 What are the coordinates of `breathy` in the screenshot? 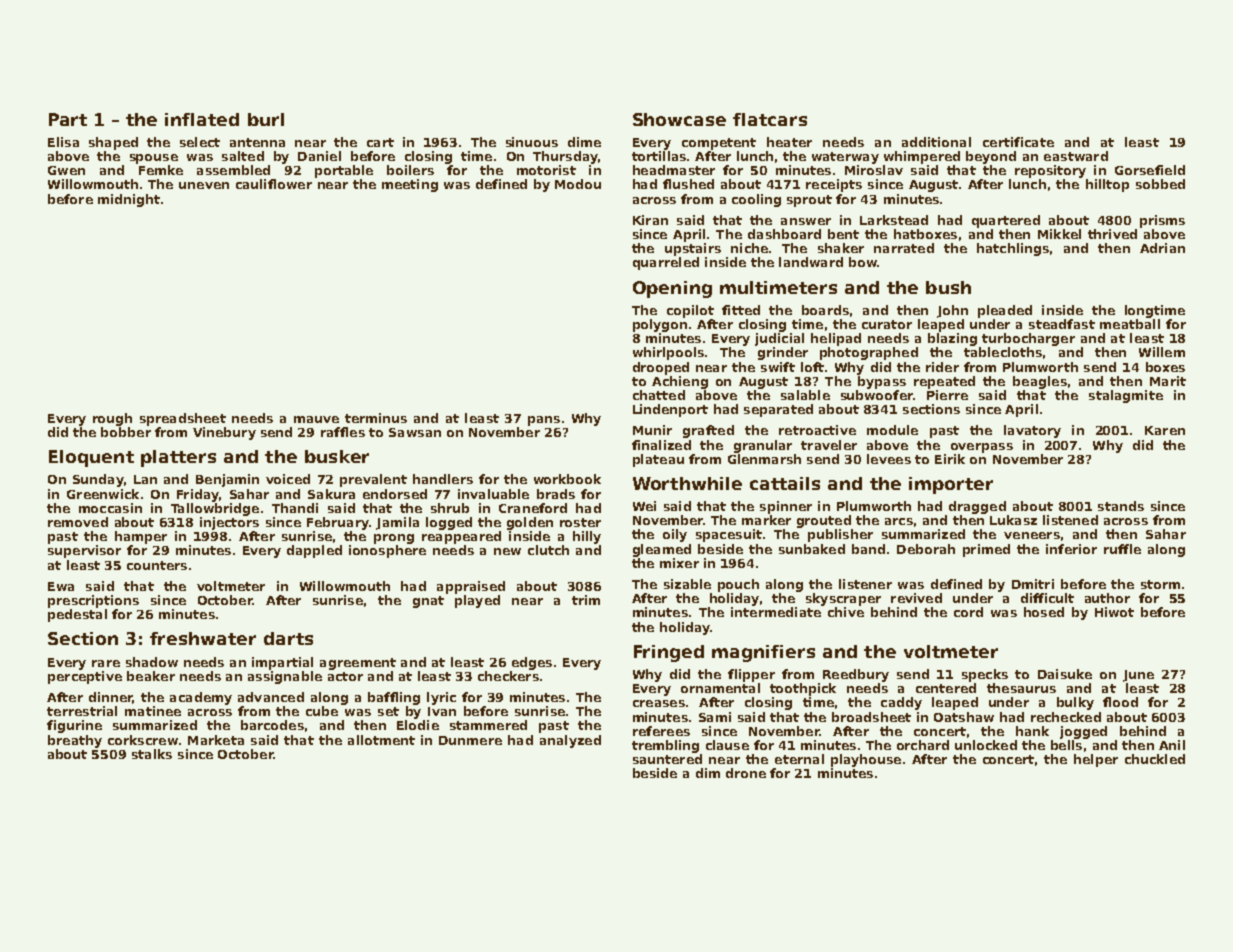 It's located at (75, 741).
